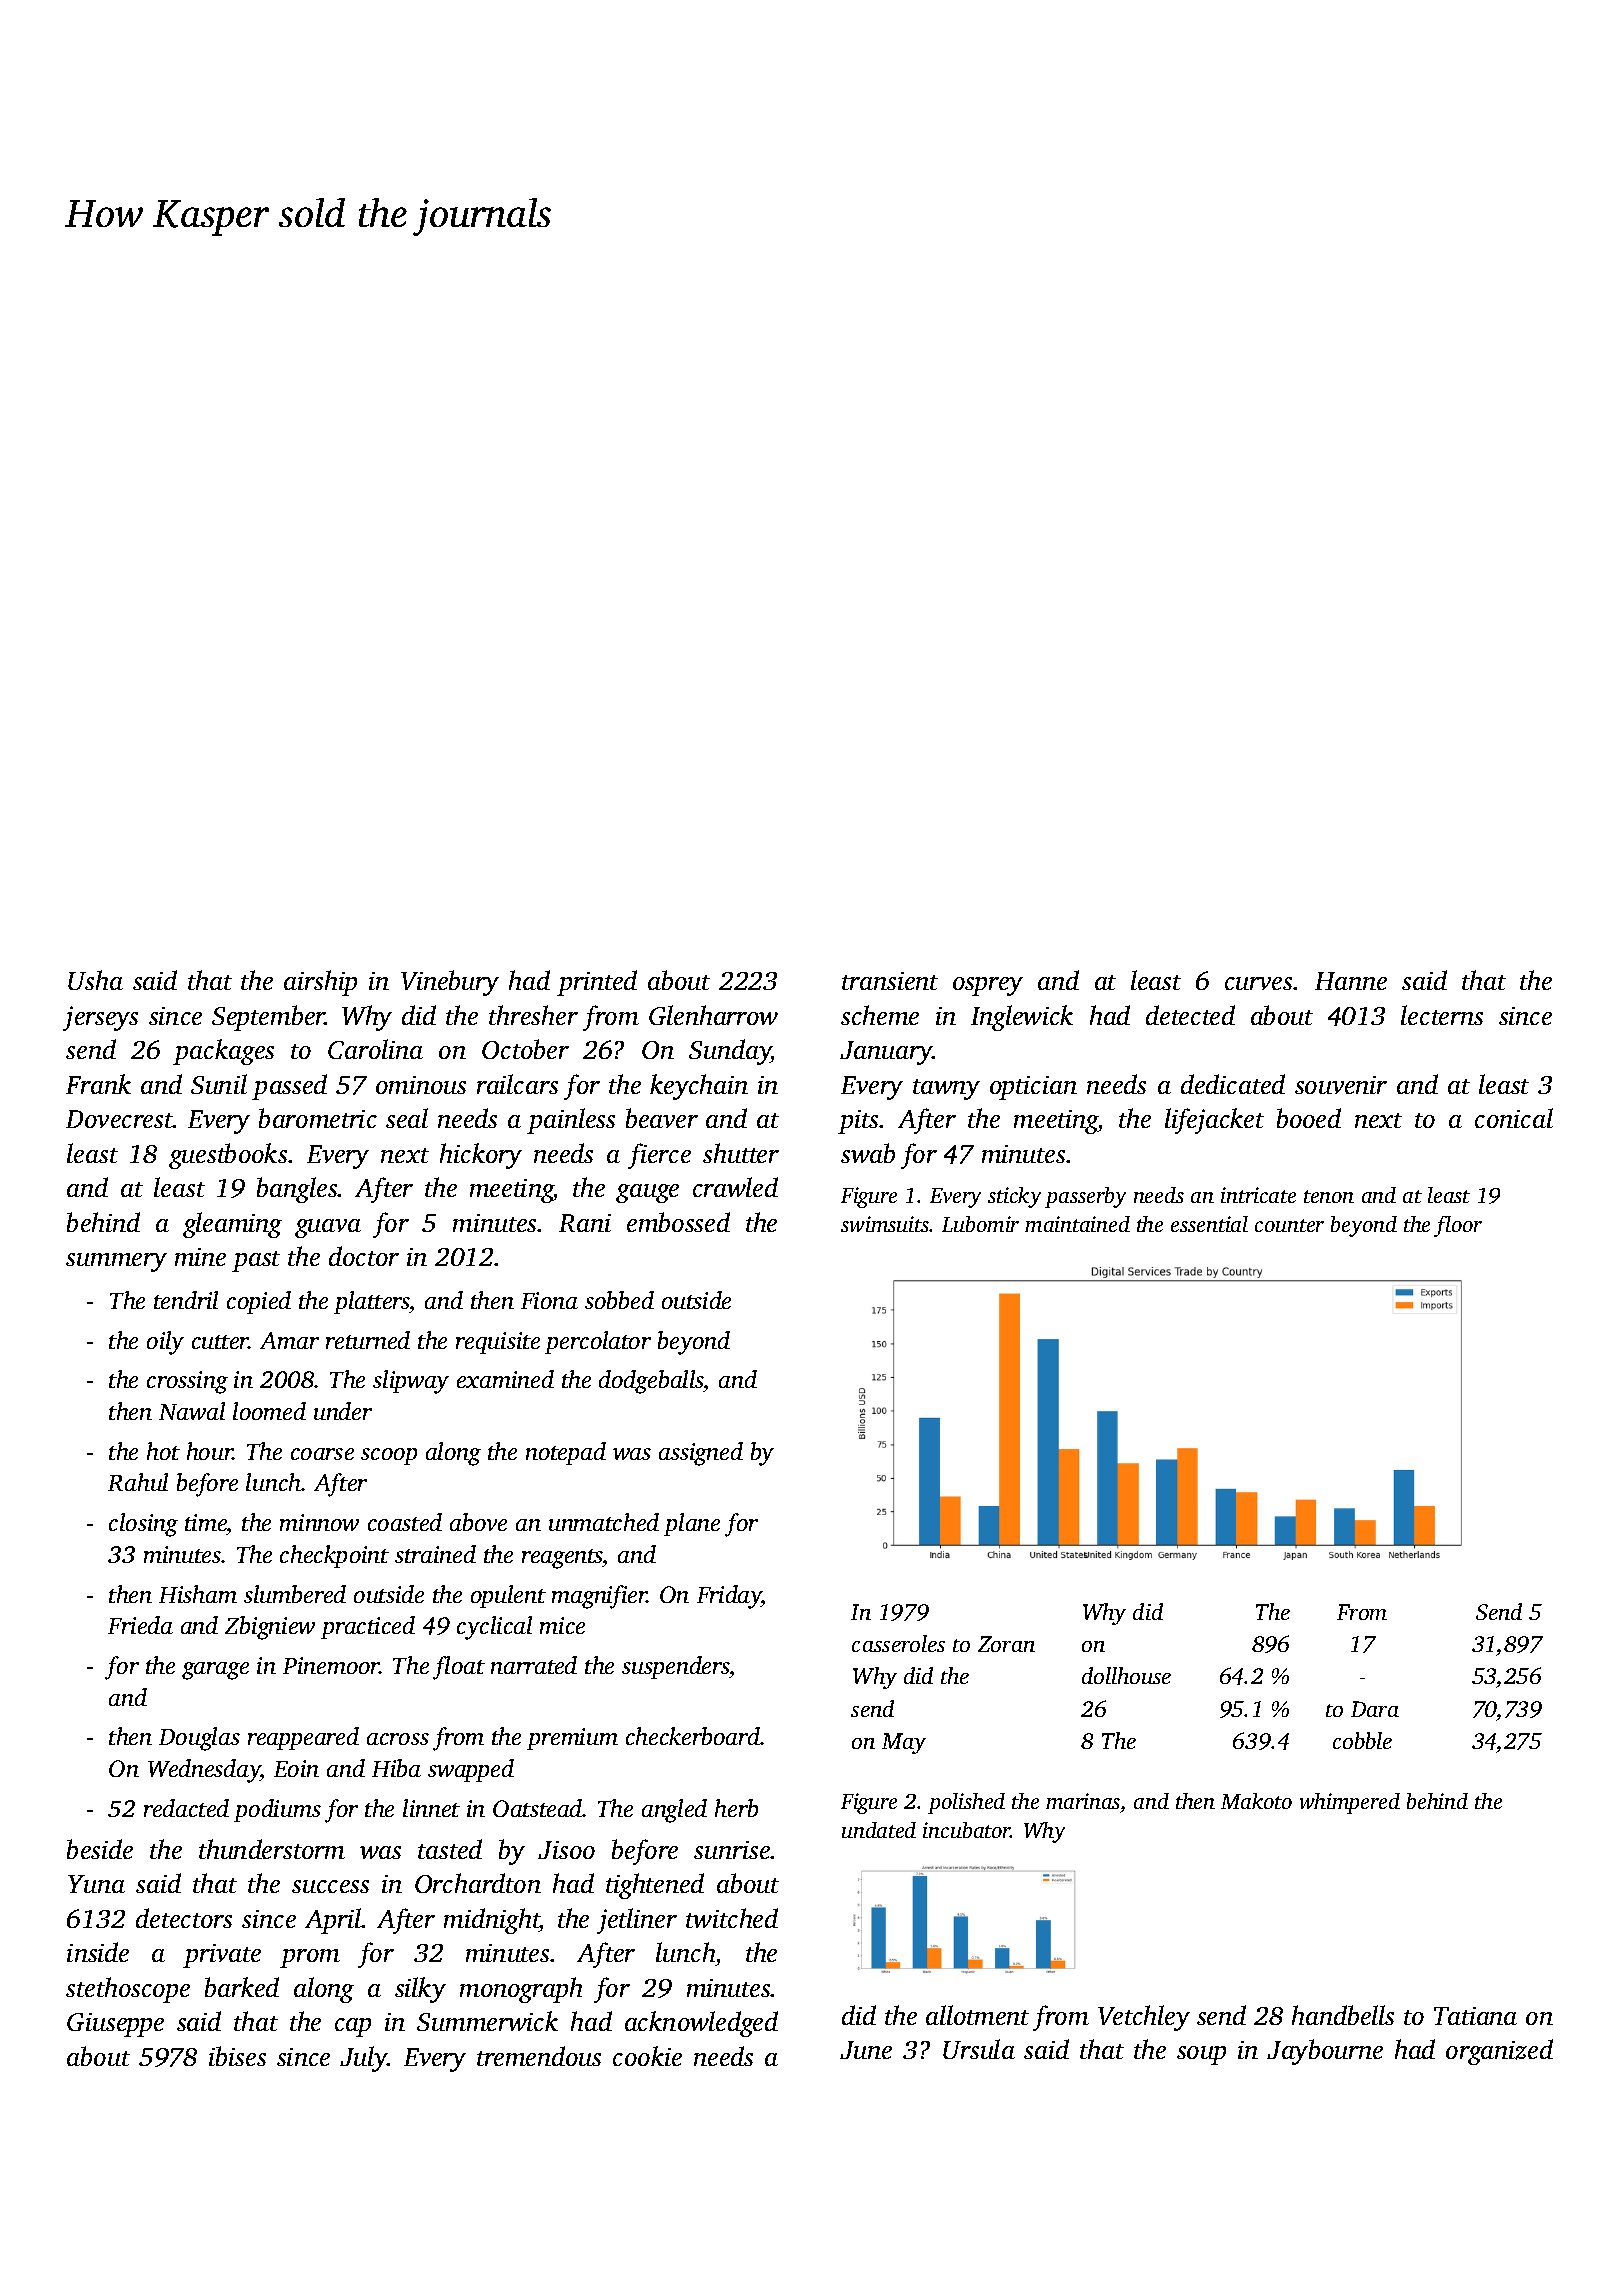  What do you see at coordinates (736, 1808) in the screenshot?
I see `herb` at bounding box center [736, 1808].
